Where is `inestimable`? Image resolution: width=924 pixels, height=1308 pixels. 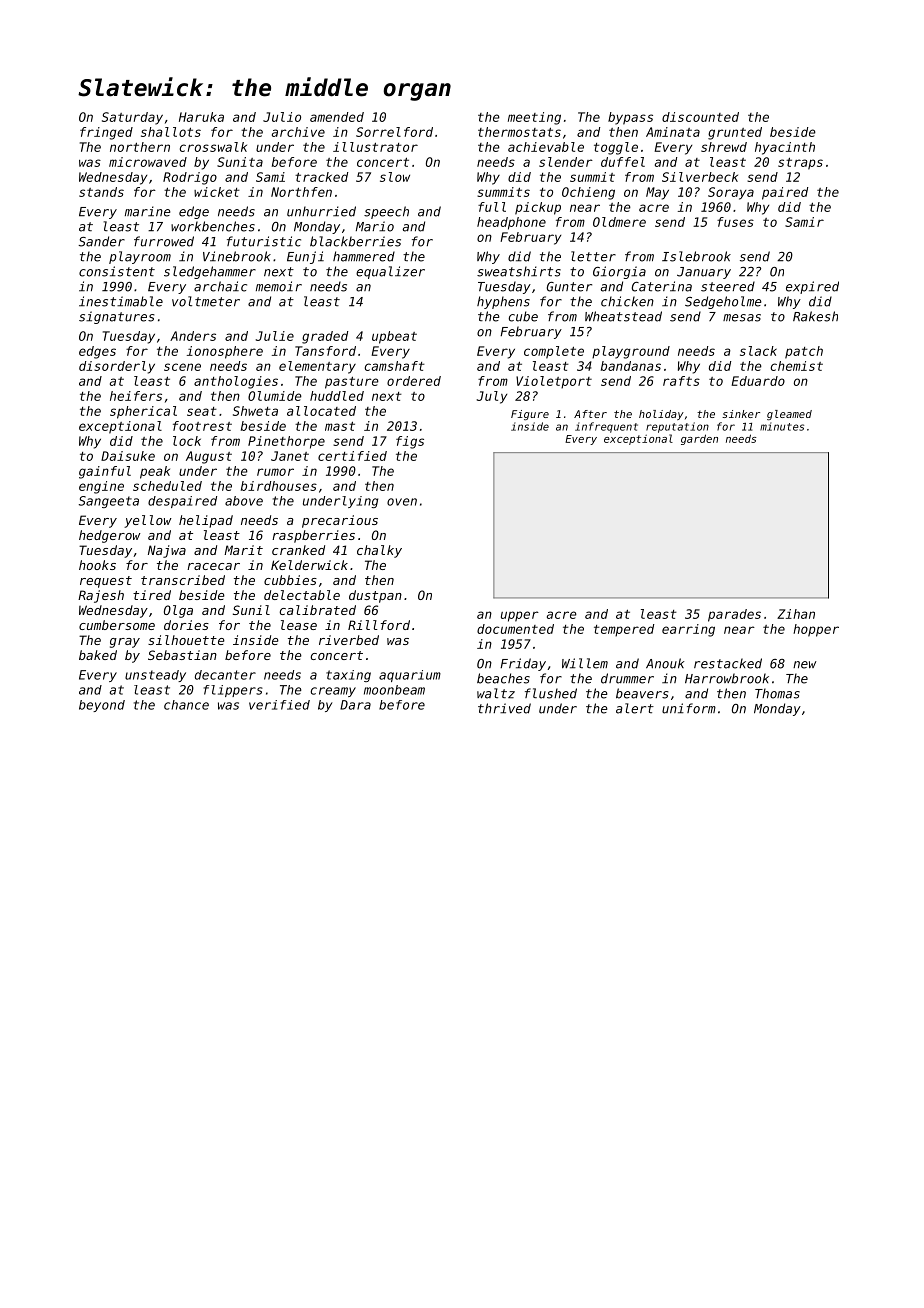 inestimable is located at coordinates (121, 301).
